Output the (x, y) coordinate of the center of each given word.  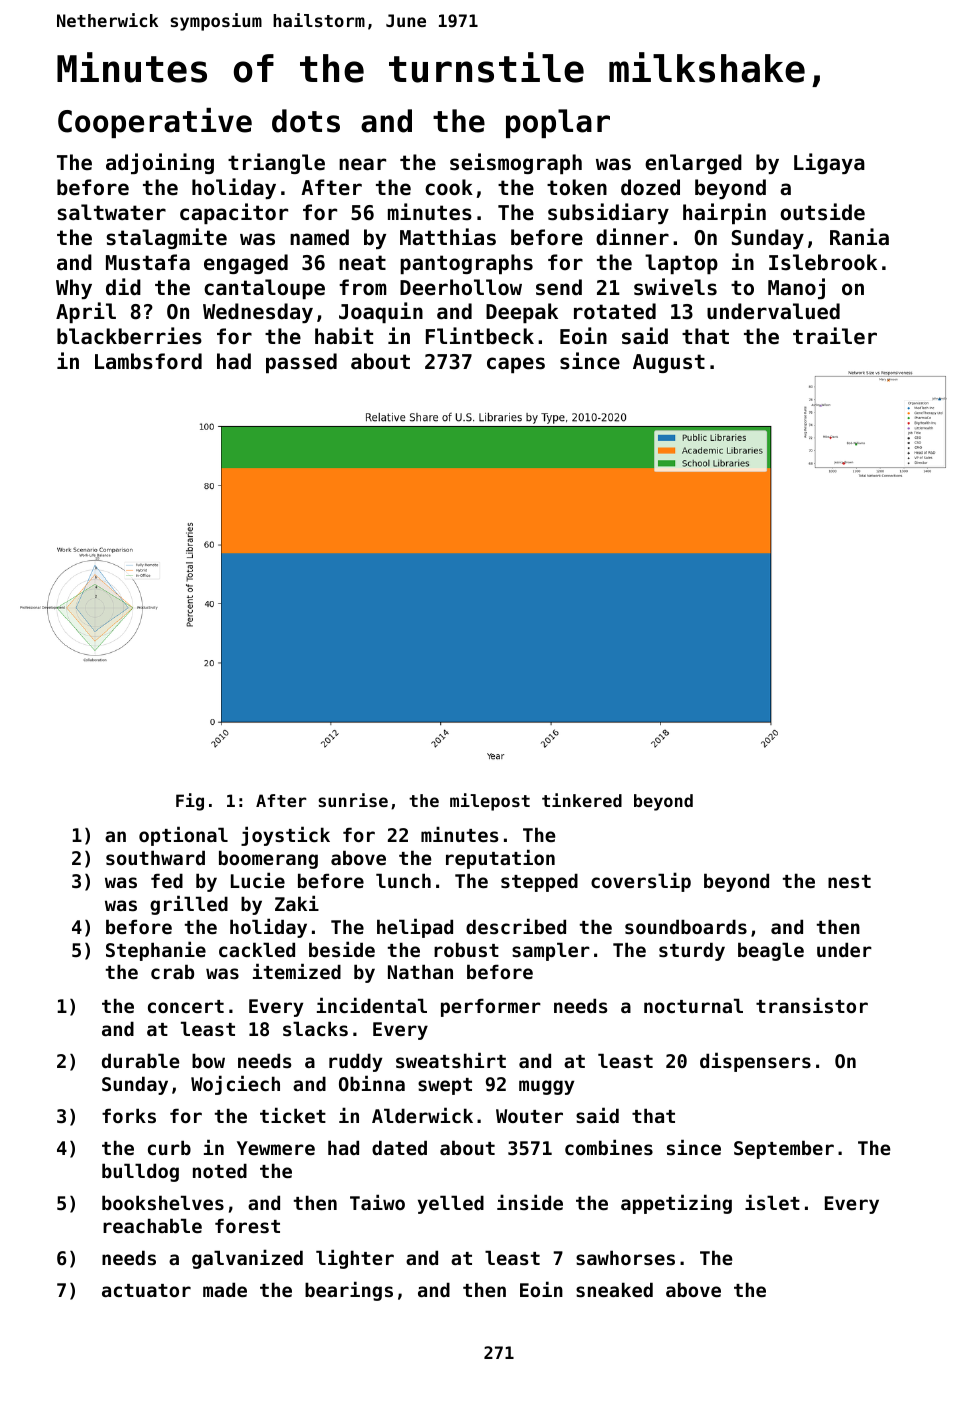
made (225, 1289)
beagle (771, 951)
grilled (189, 905)
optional (183, 836)
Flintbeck (480, 336)
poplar (558, 123)
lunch (403, 880)
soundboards (686, 927)
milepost (490, 802)
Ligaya (829, 163)
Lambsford (148, 361)
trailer (835, 336)
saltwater (112, 212)
